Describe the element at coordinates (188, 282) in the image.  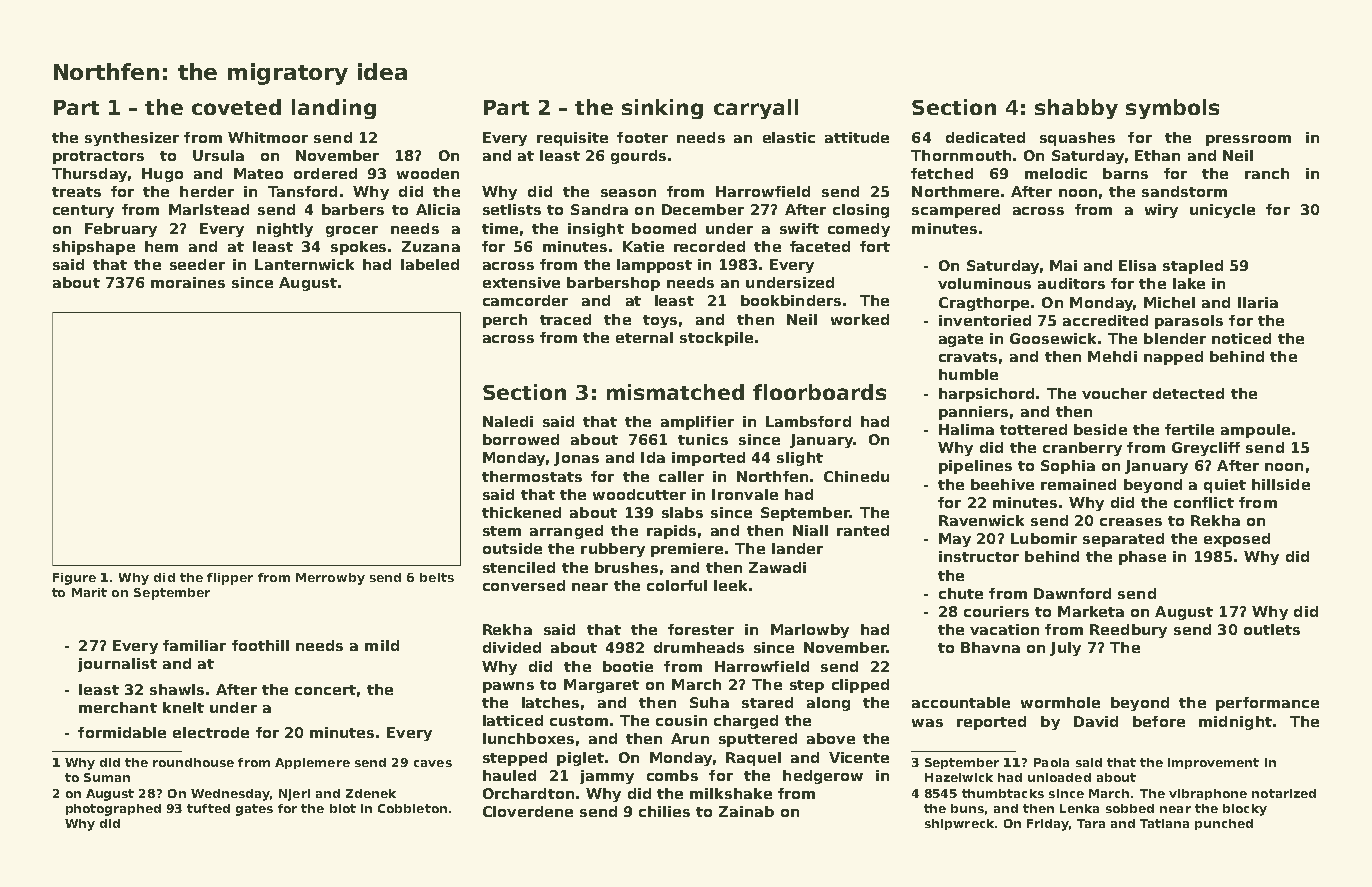
I see `moraines` at that location.
